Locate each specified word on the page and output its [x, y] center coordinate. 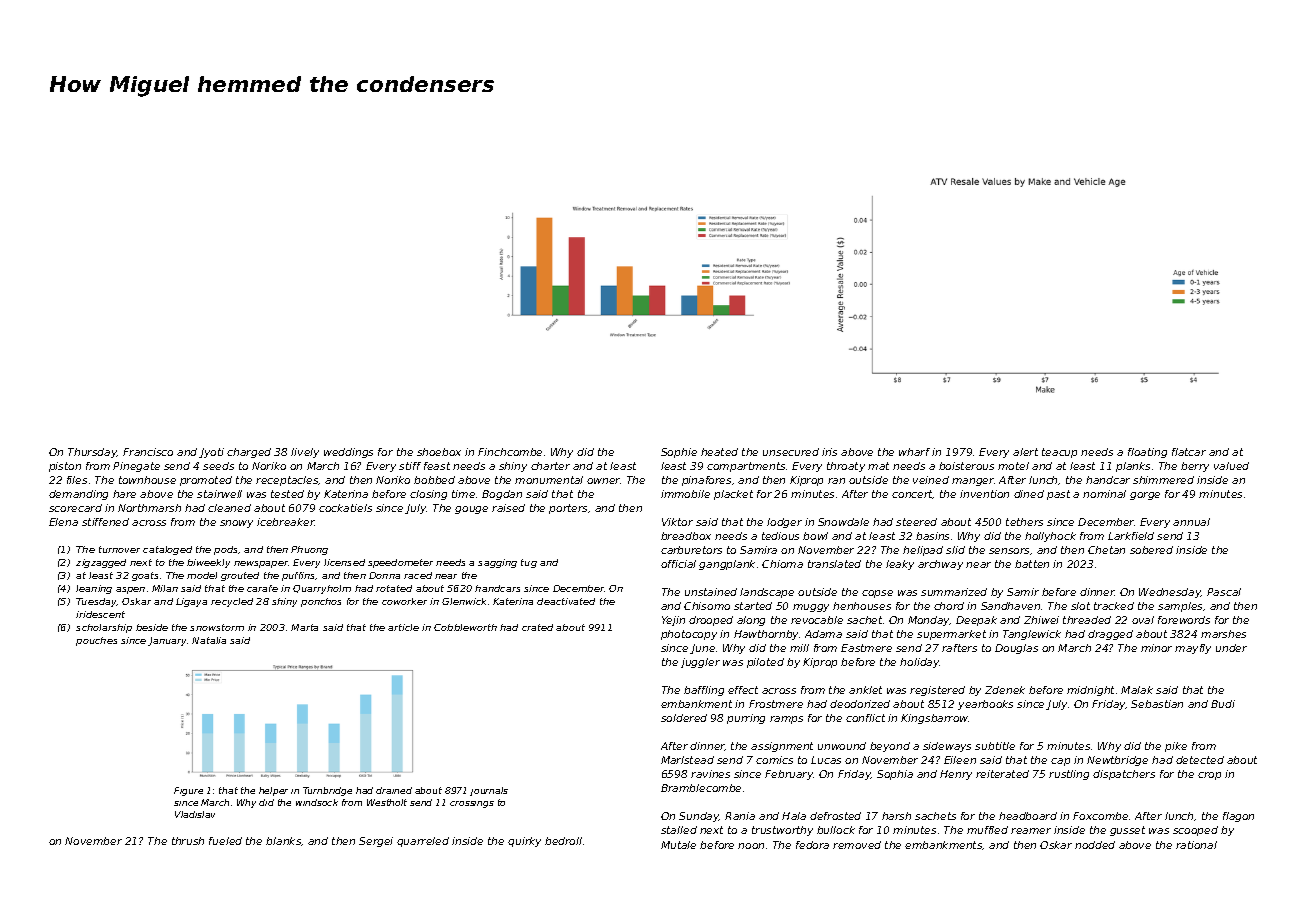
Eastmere [866, 648]
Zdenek [1005, 690]
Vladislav [195, 814]
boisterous [966, 466]
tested [287, 494]
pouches [96, 641]
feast [437, 466]
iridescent [100, 614]
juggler [700, 663]
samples [1180, 607]
